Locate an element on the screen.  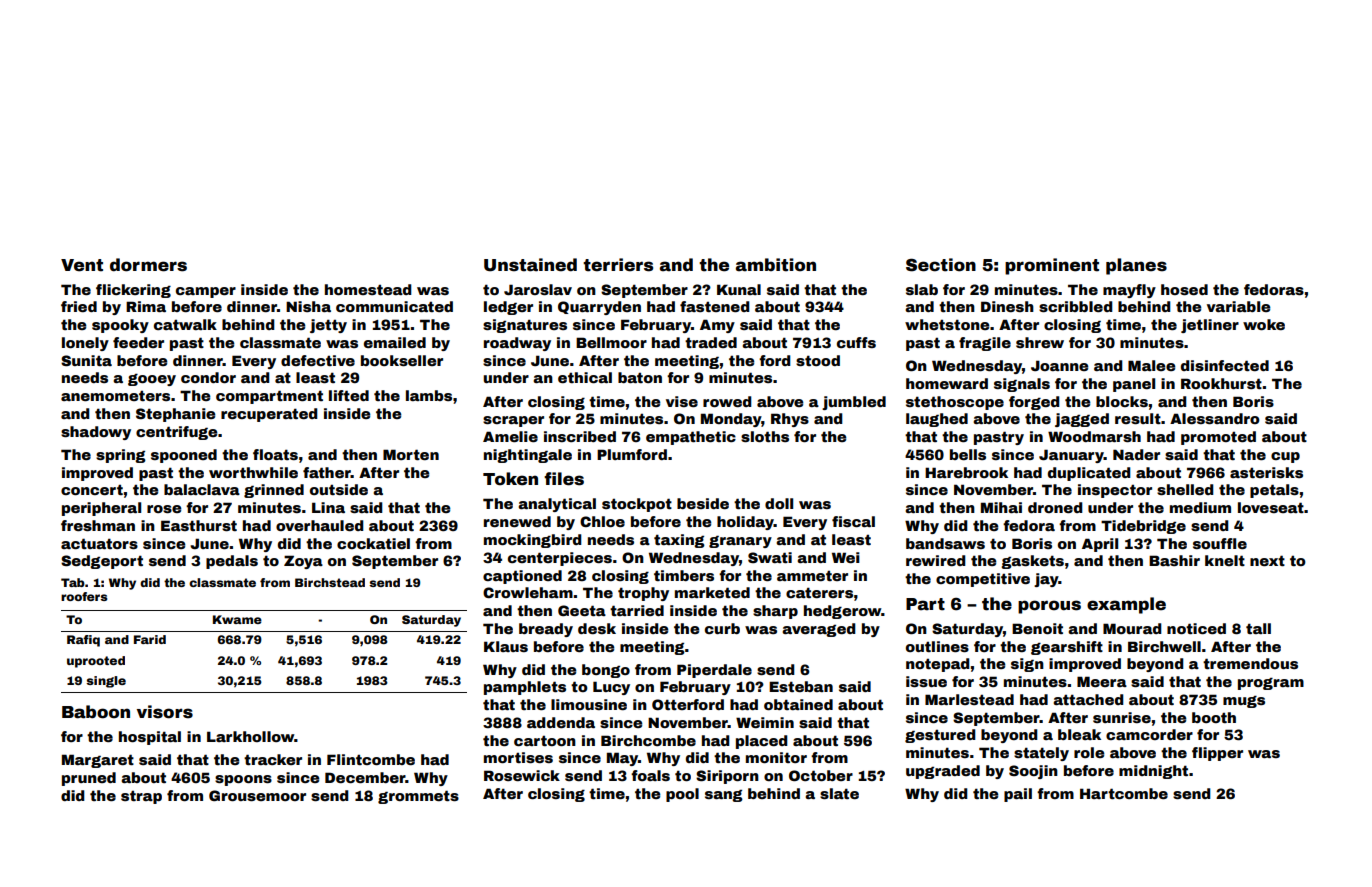
bandsaws is located at coordinates (945, 543).
